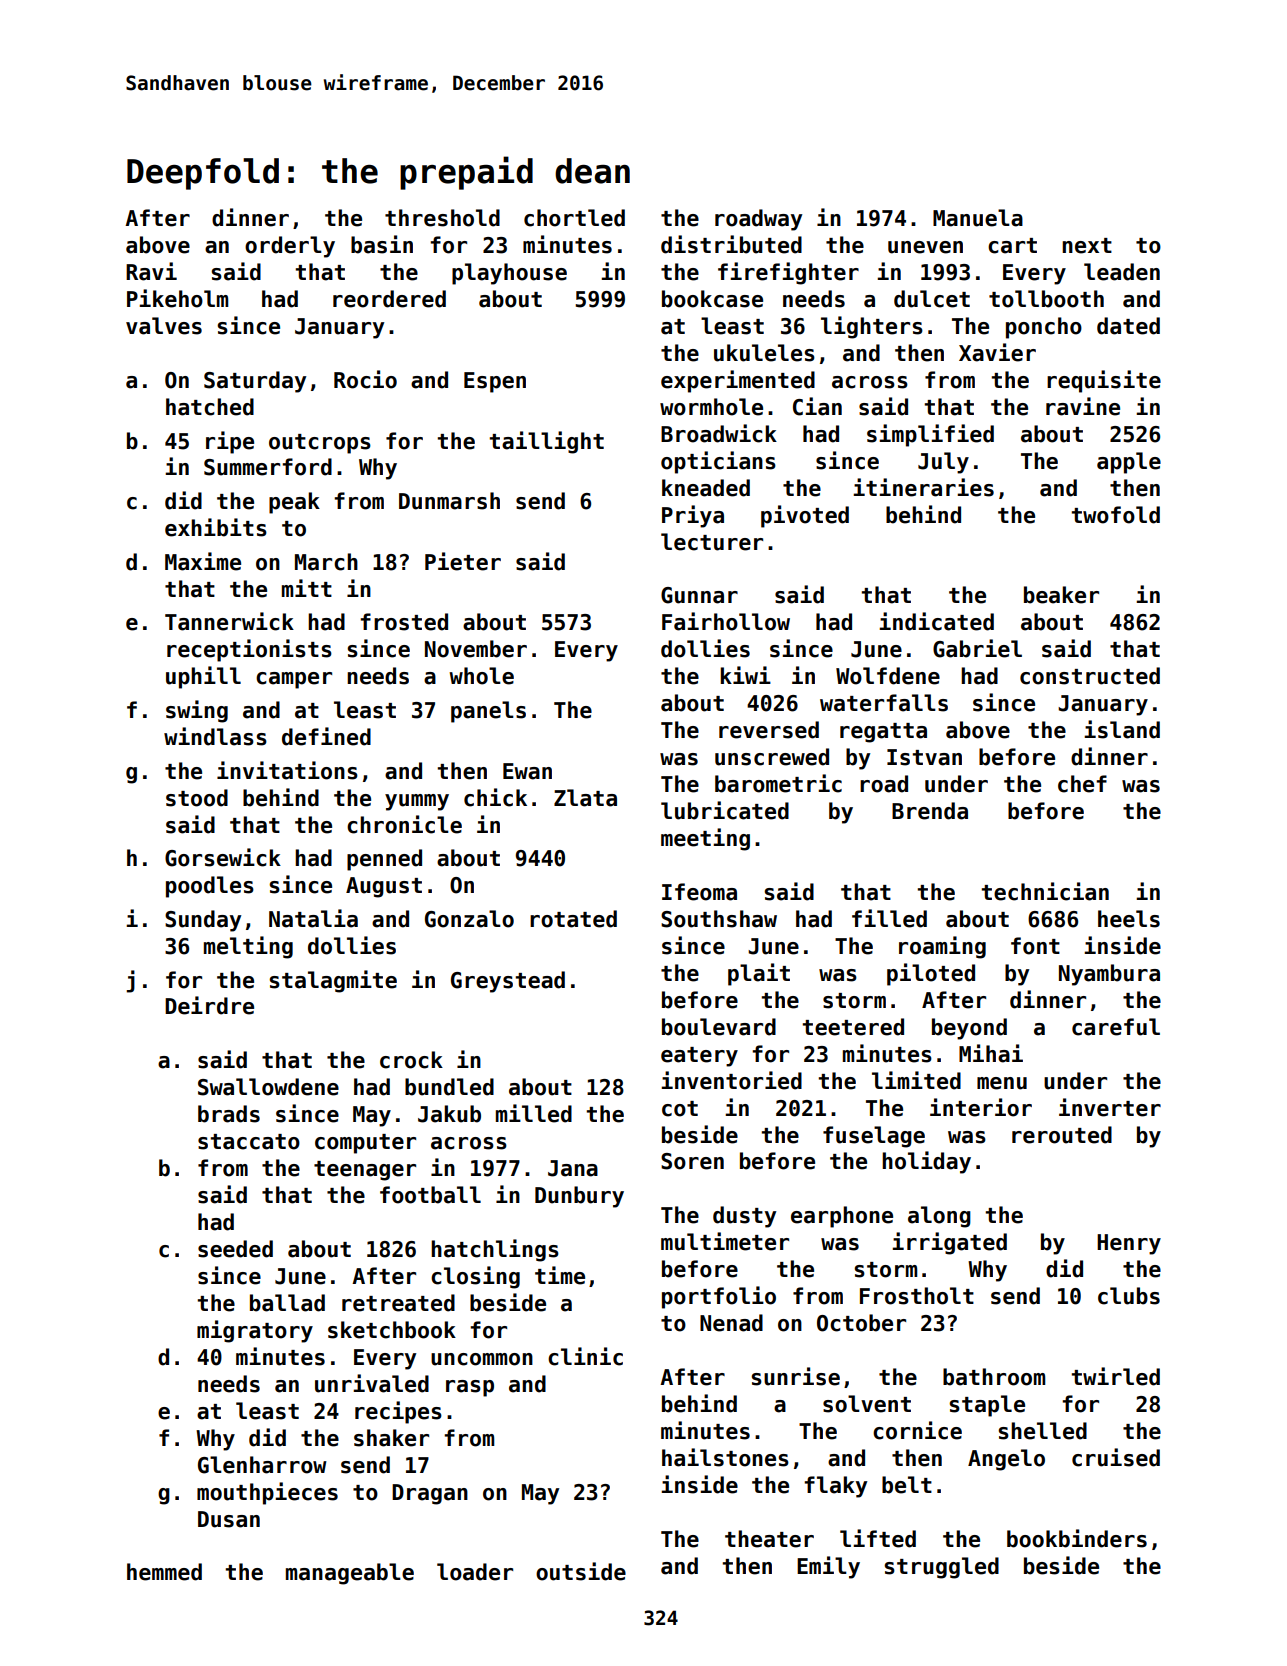  What do you see at coordinates (481, 676) in the screenshot?
I see `whole` at bounding box center [481, 676].
